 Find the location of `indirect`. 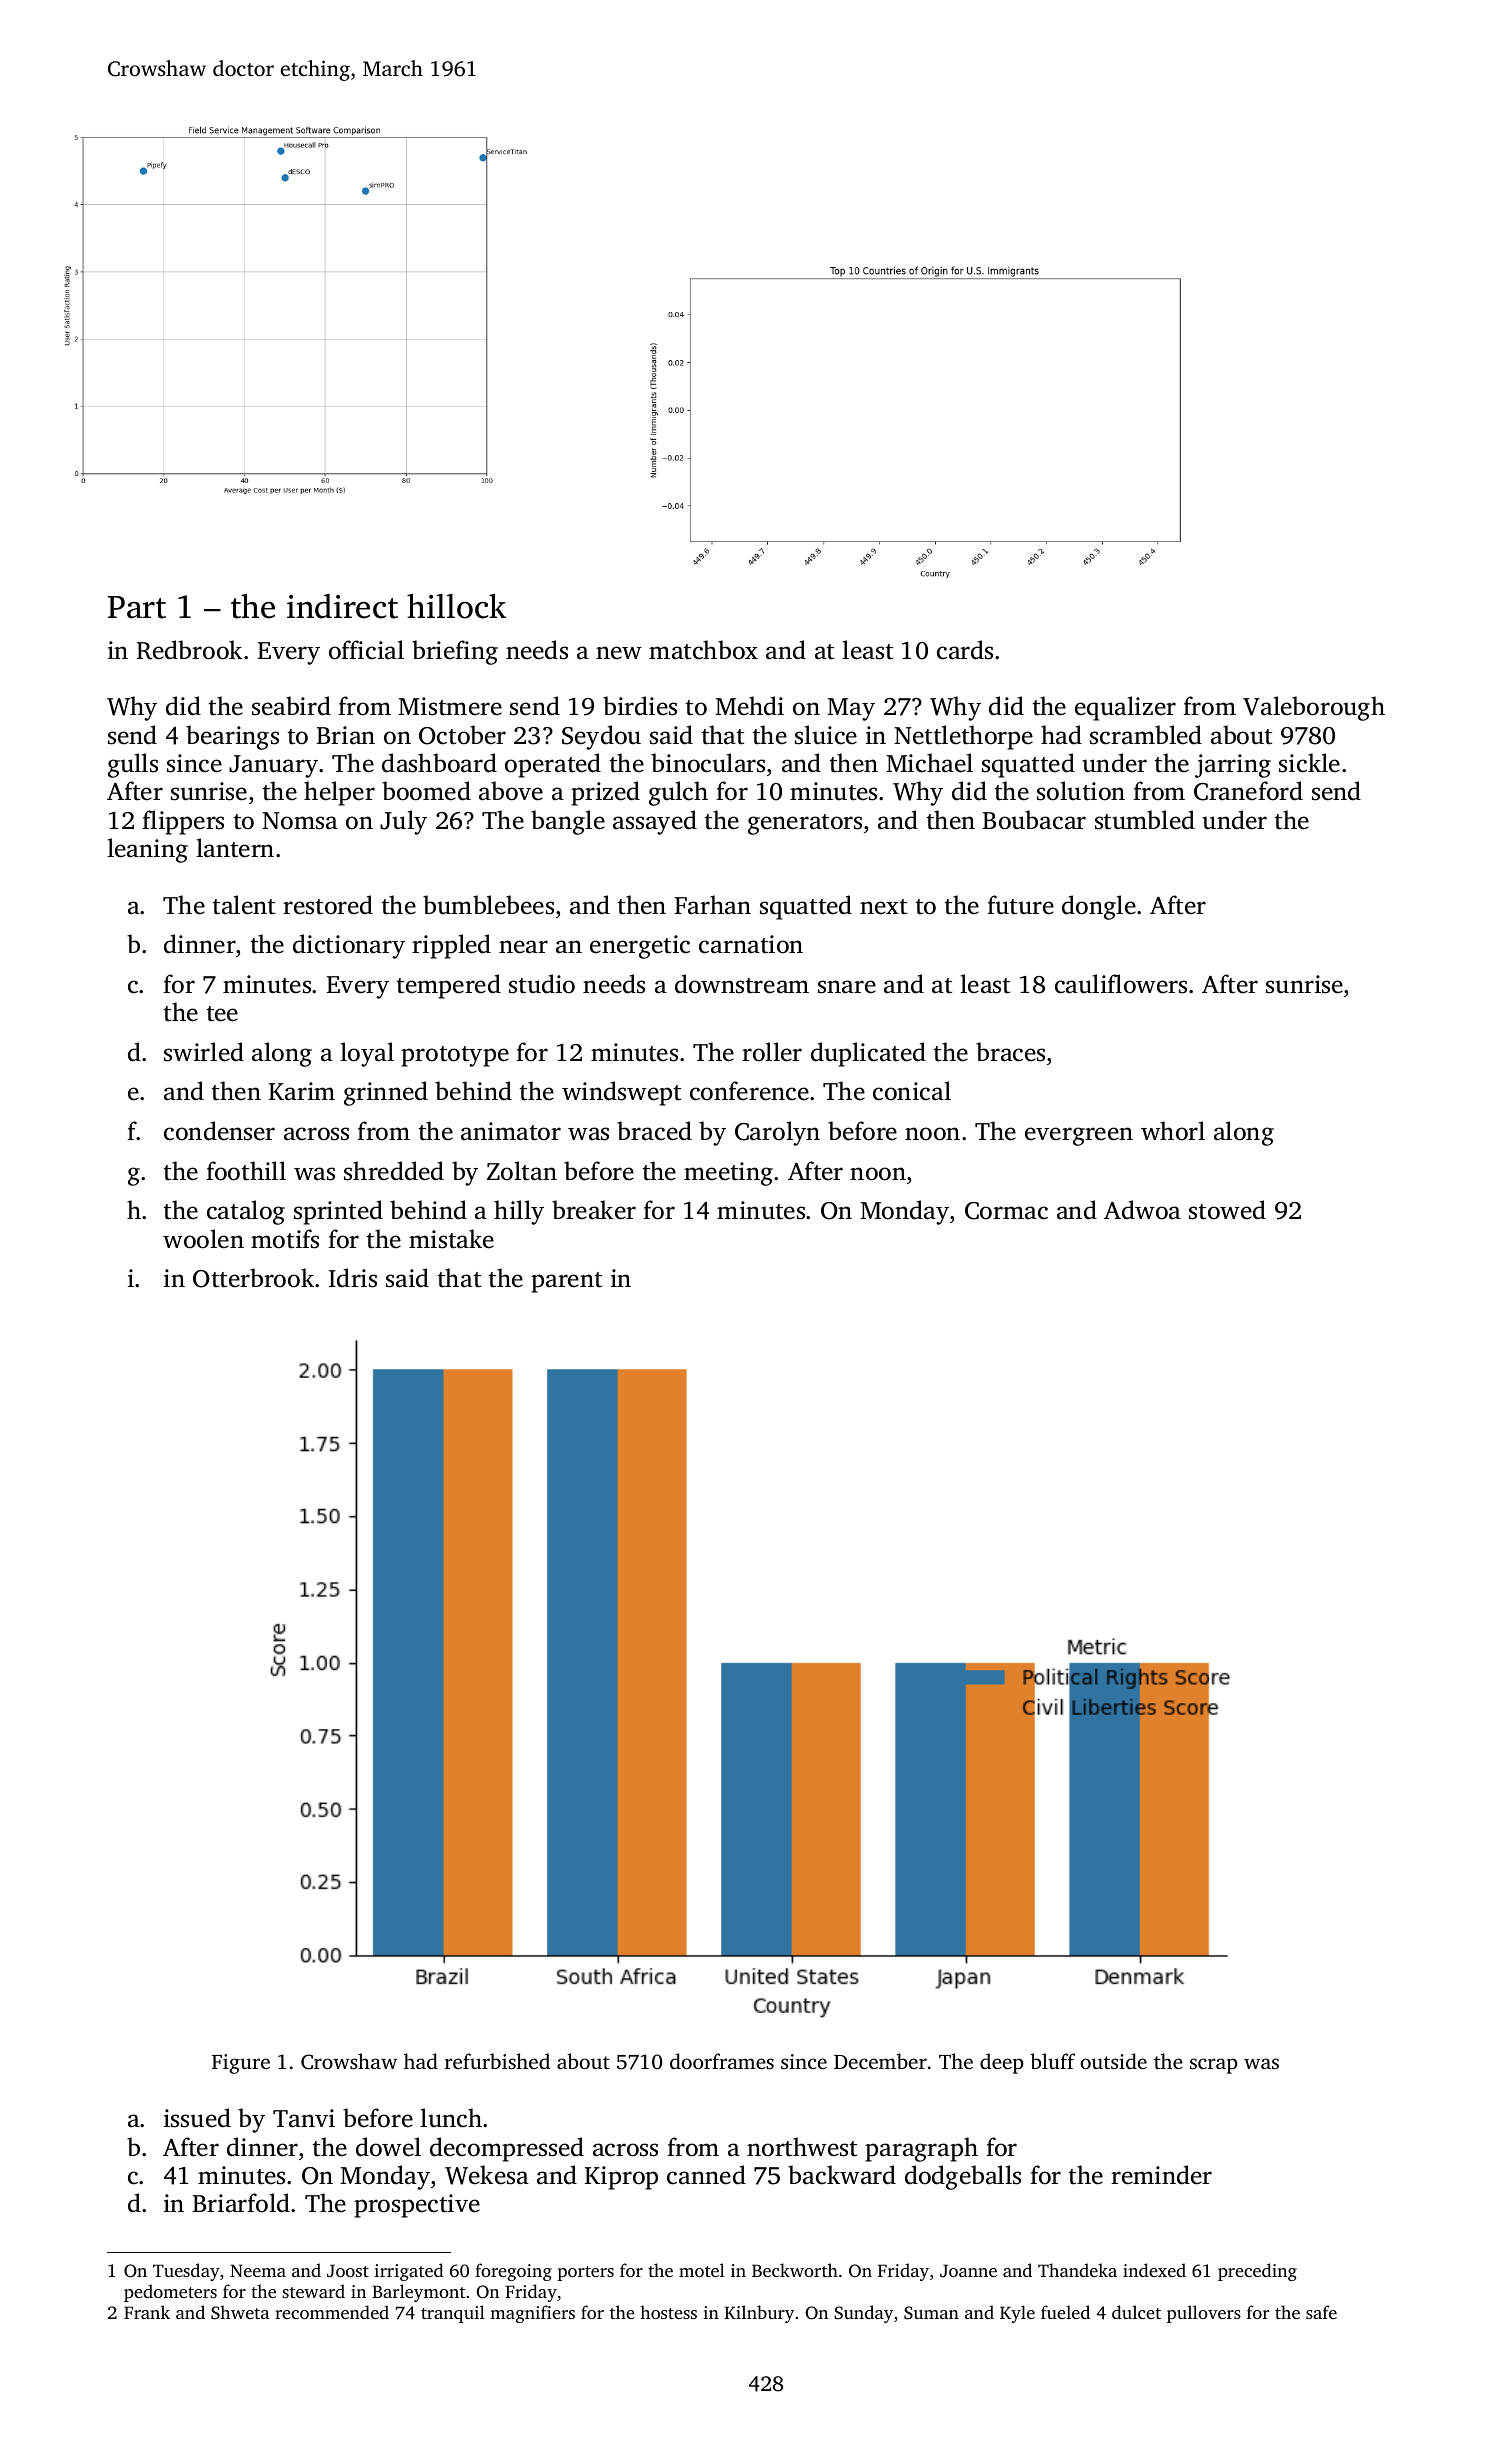

indirect is located at coordinates (342, 606).
